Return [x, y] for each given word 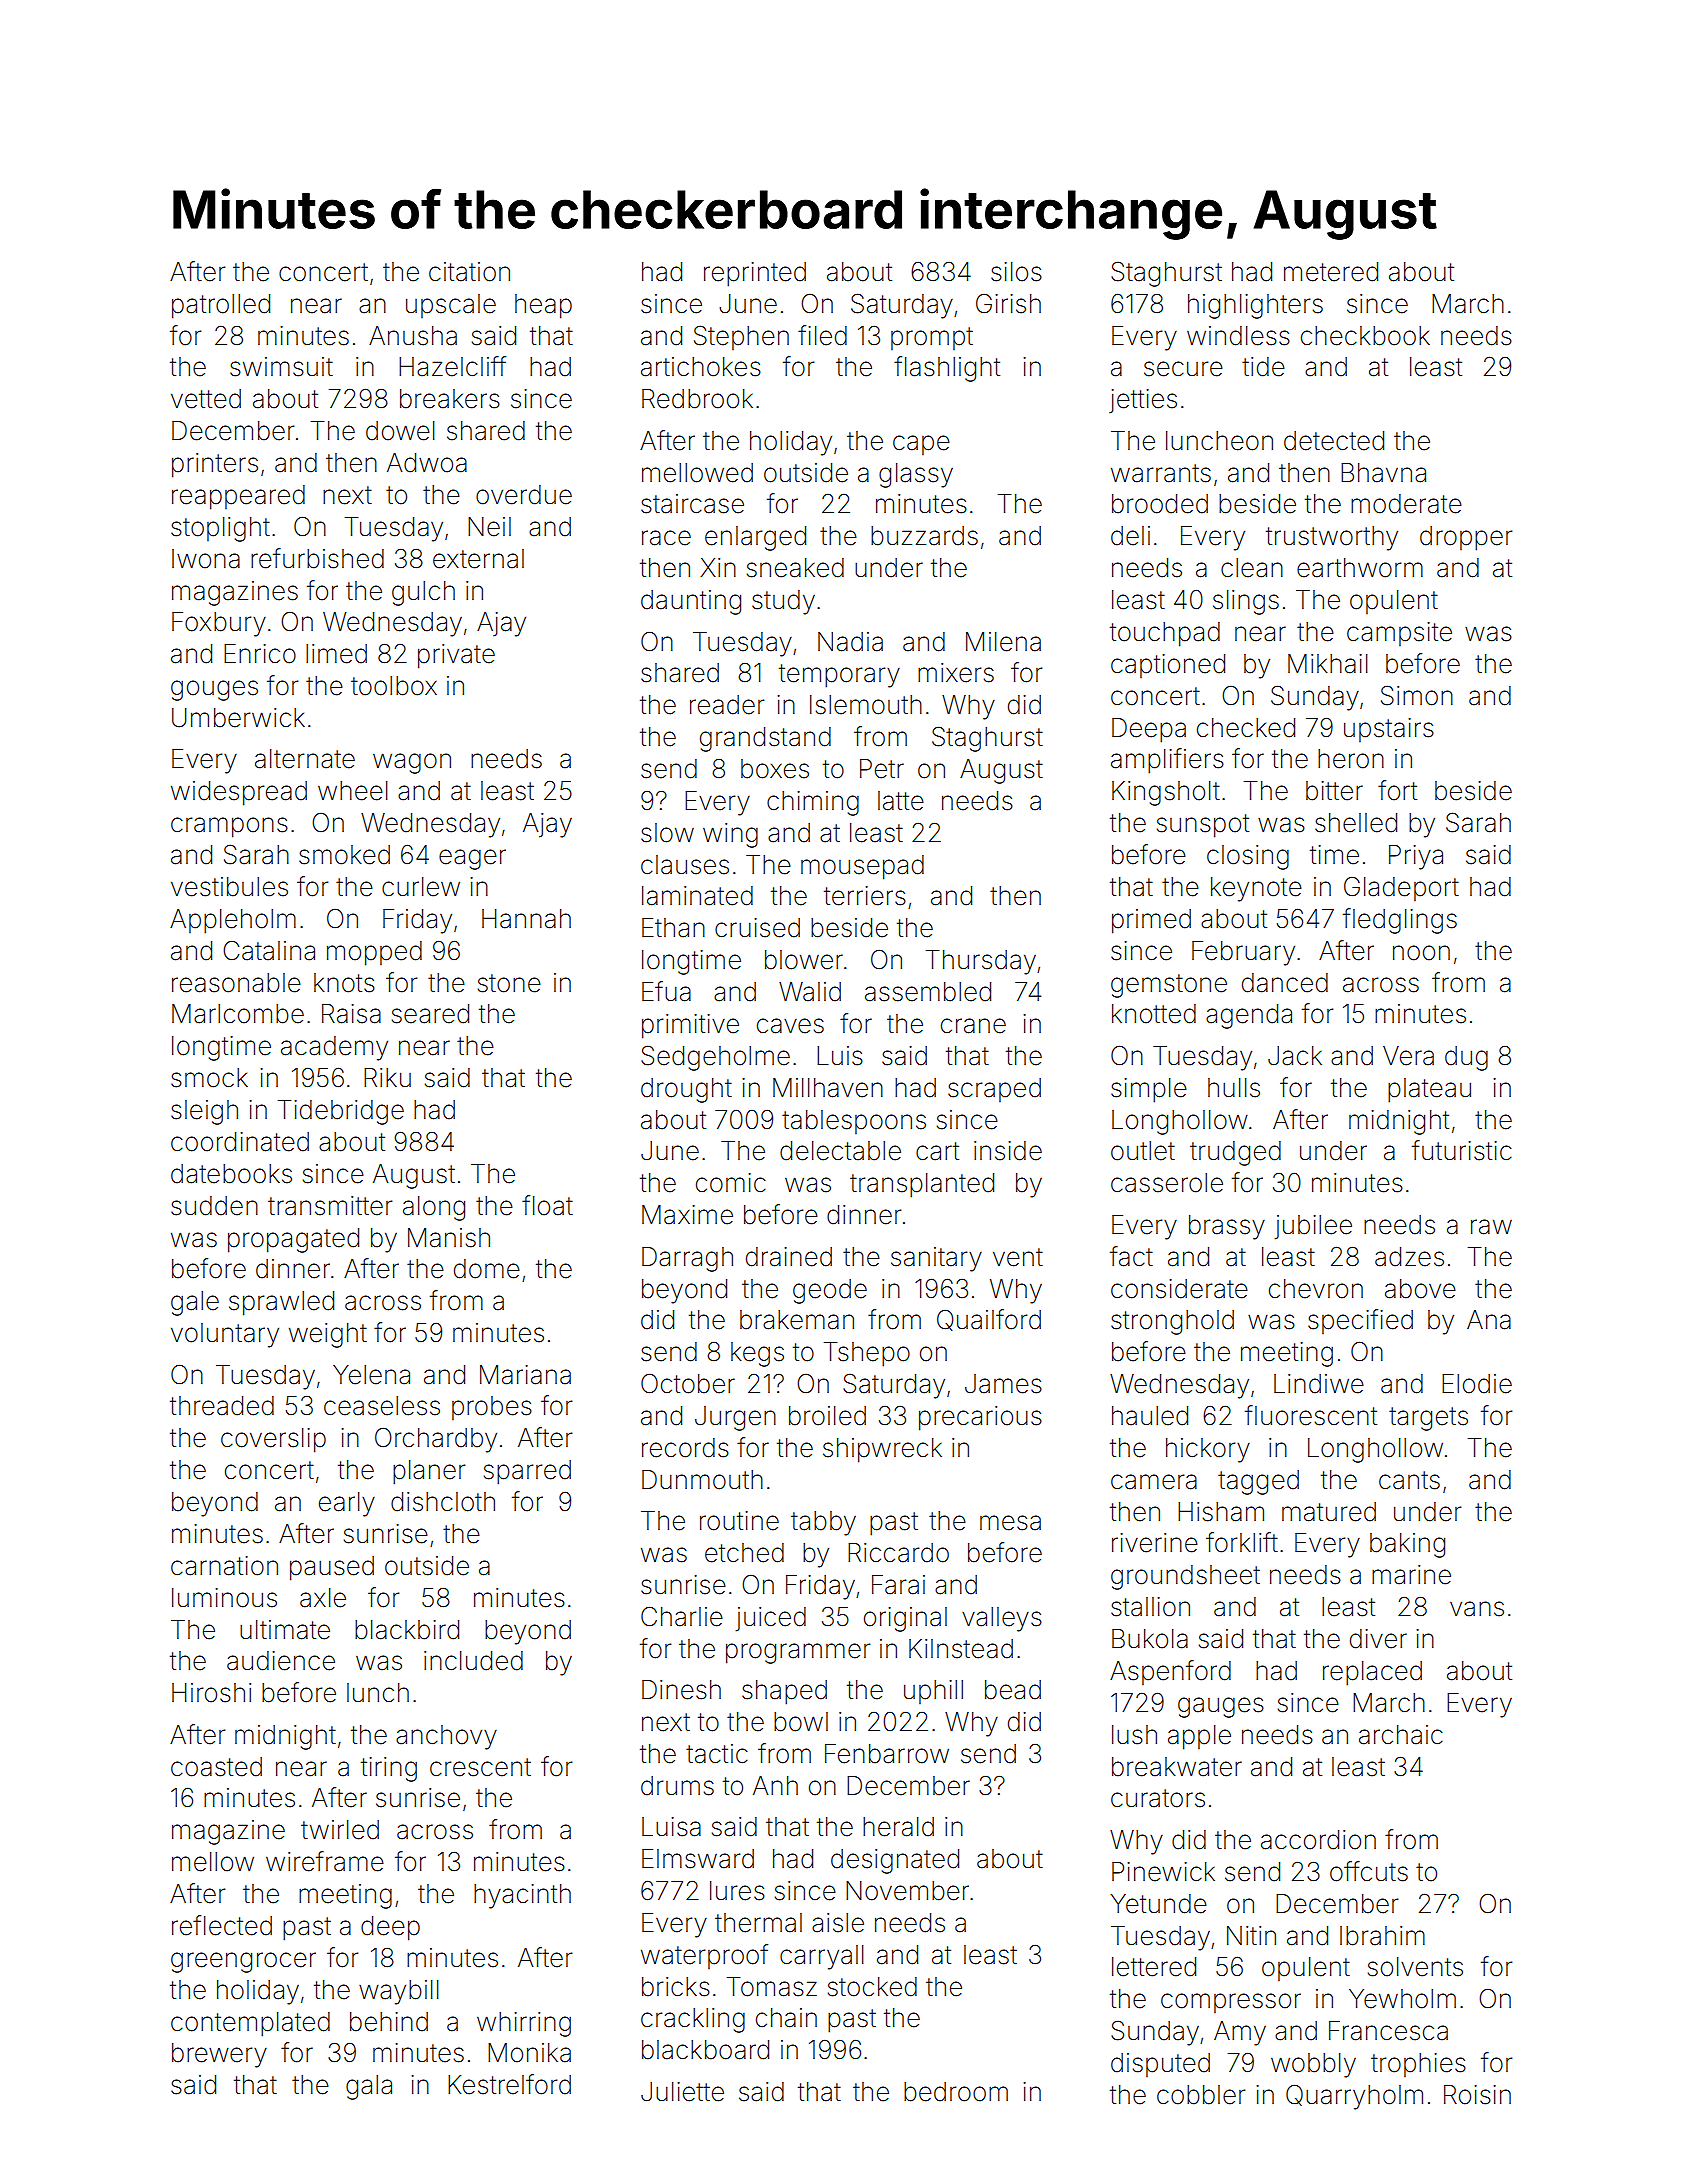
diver [1378, 1639]
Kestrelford [509, 2084]
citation [469, 272]
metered [1331, 272]
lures [737, 1891]
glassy [916, 475]
